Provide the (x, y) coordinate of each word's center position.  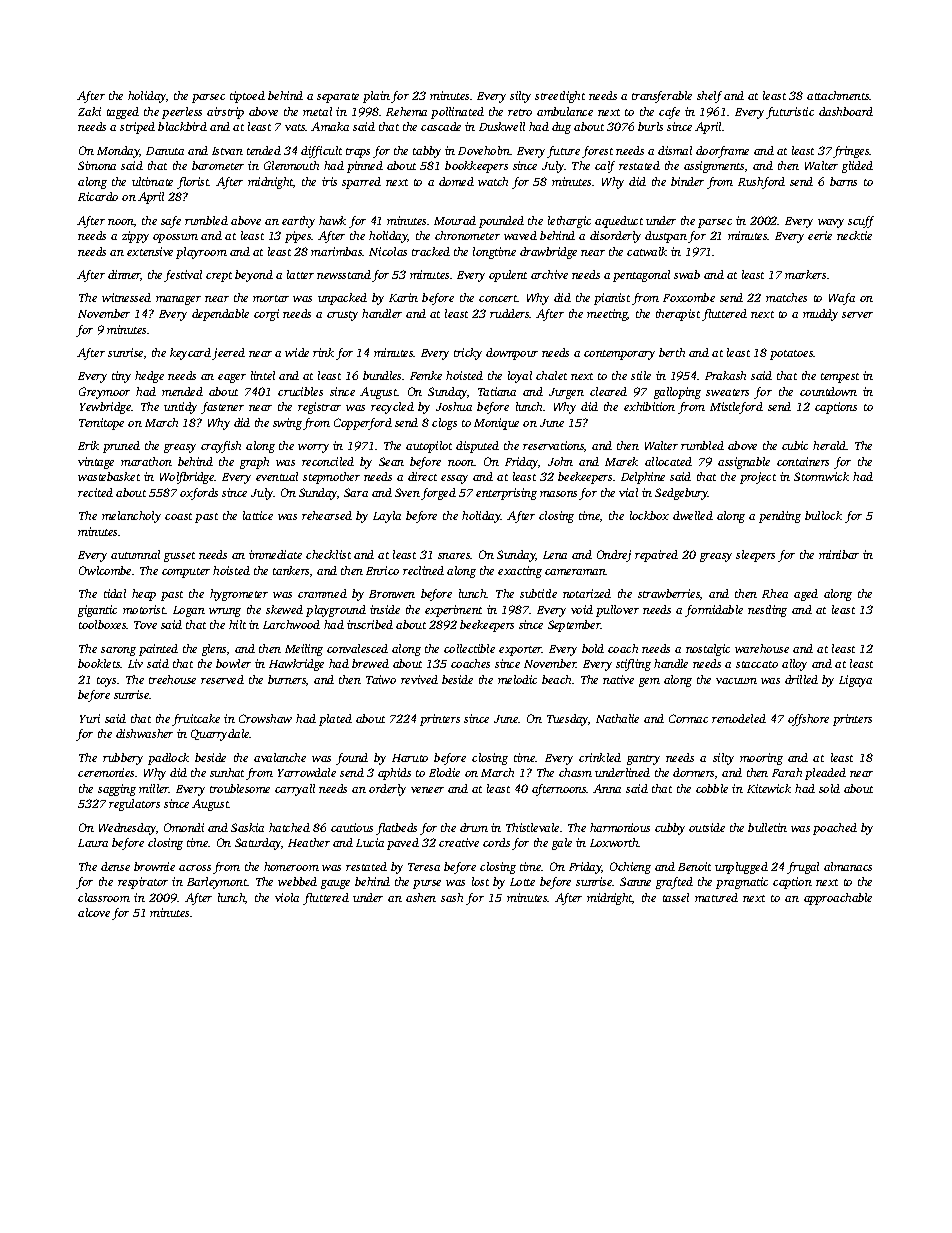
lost (480, 881)
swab (687, 274)
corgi (266, 315)
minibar (839, 554)
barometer (218, 165)
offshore (808, 720)
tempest (840, 378)
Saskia (247, 827)
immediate (275, 554)
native (618, 679)
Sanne (635, 881)
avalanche (280, 757)
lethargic (569, 222)
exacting (520, 572)
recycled (392, 408)
